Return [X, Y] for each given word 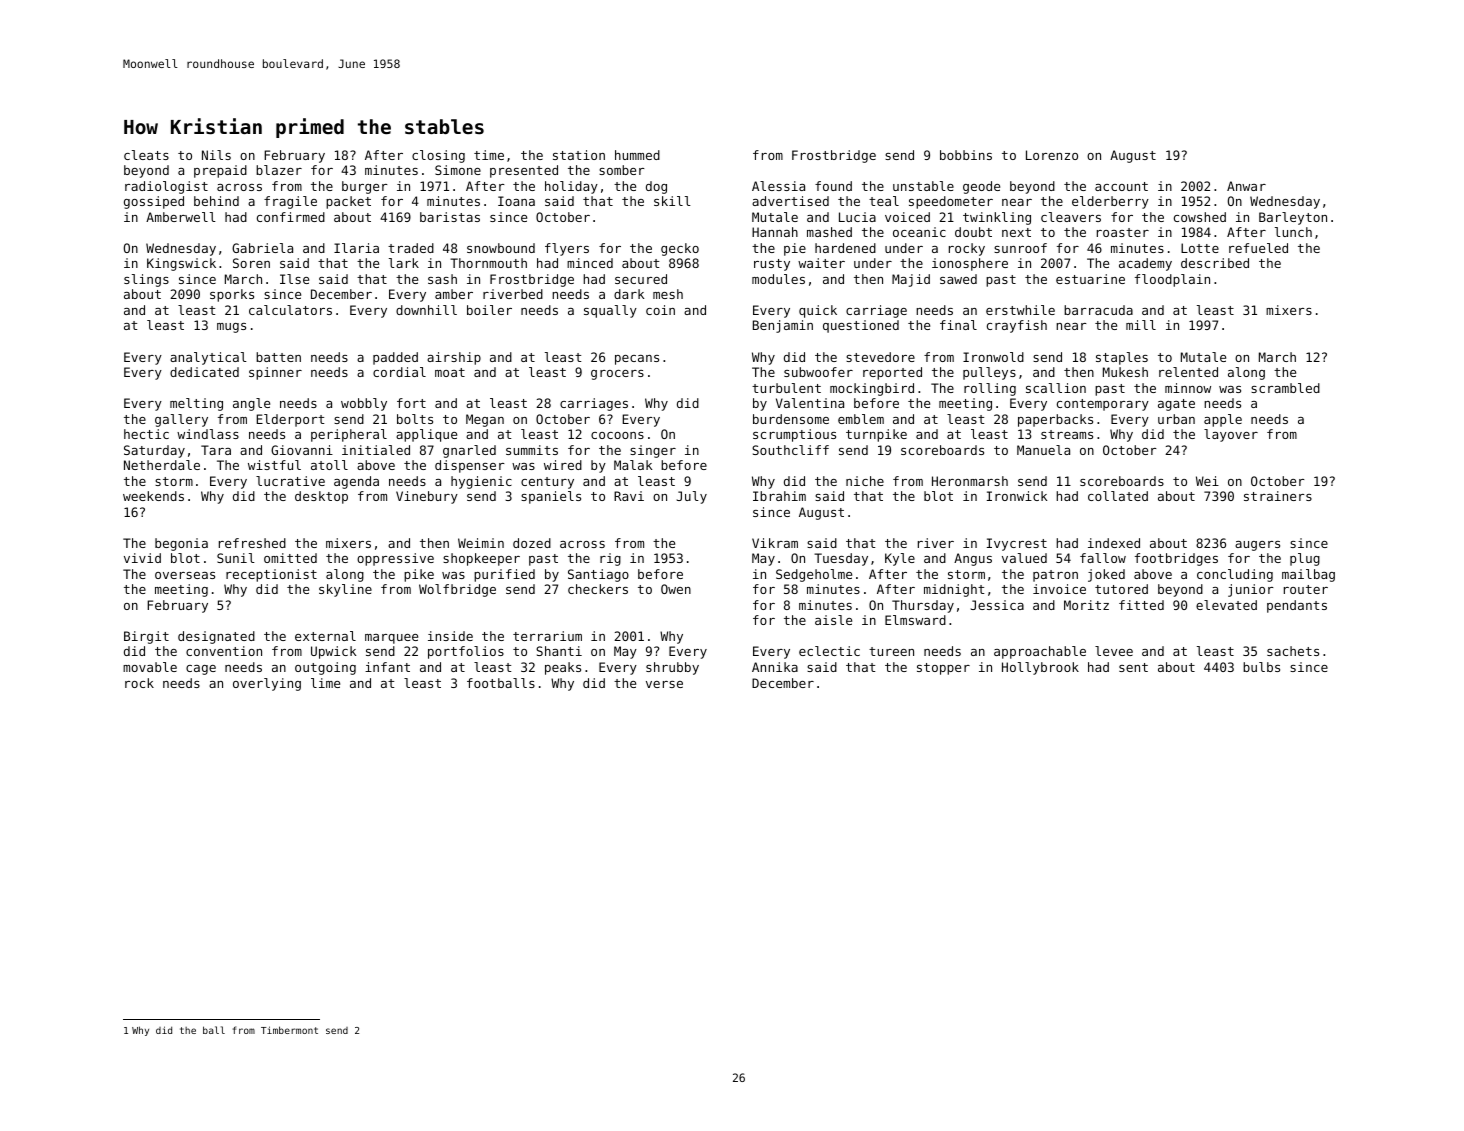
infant [387, 667]
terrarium [547, 636]
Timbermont [289, 1030]
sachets [1293, 651]
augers [1257, 546]
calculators [290, 310]
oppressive [395, 559]
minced [590, 263]
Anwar [1246, 186]
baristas [450, 217]
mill [1141, 325]
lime [325, 683]
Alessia [778, 186]
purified [504, 575]
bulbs [1261, 667]
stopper [943, 669]
